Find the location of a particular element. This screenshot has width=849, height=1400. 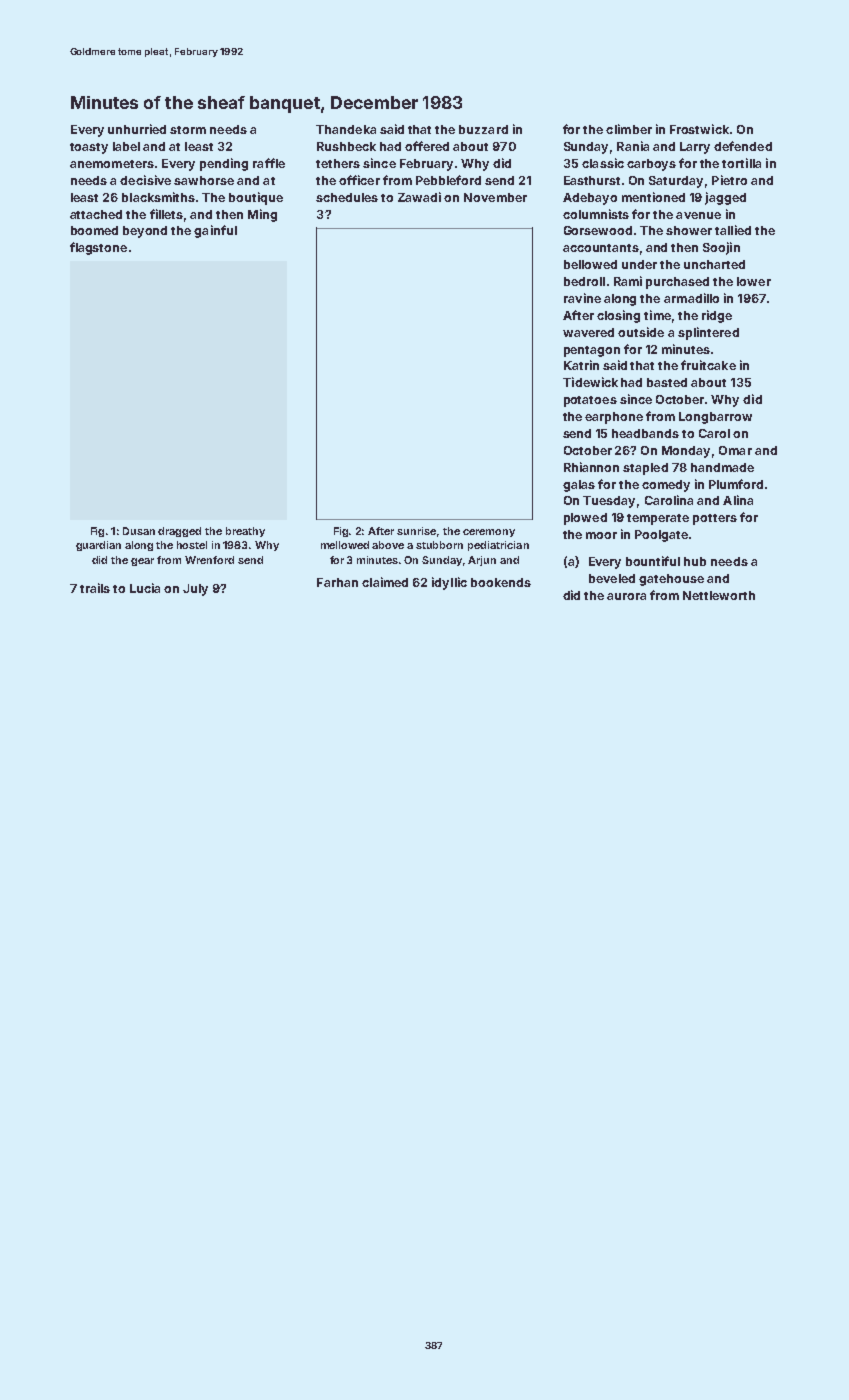

July is located at coordinates (195, 590).
